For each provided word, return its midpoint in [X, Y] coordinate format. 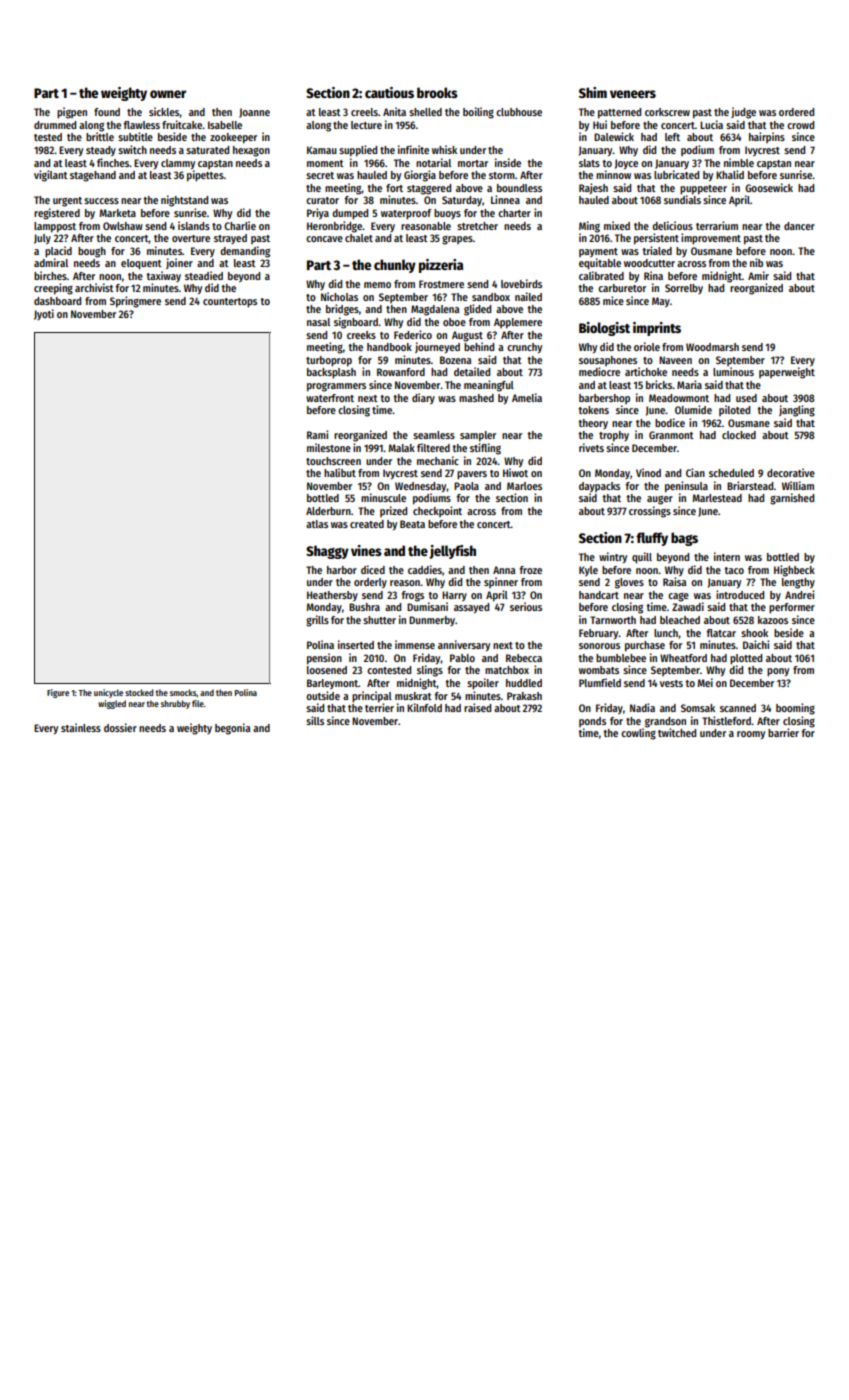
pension [324, 659]
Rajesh [593, 188]
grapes [457, 240]
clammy [178, 164]
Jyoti [44, 314]
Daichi [756, 644]
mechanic [438, 460]
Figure [58, 693]
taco [734, 570]
